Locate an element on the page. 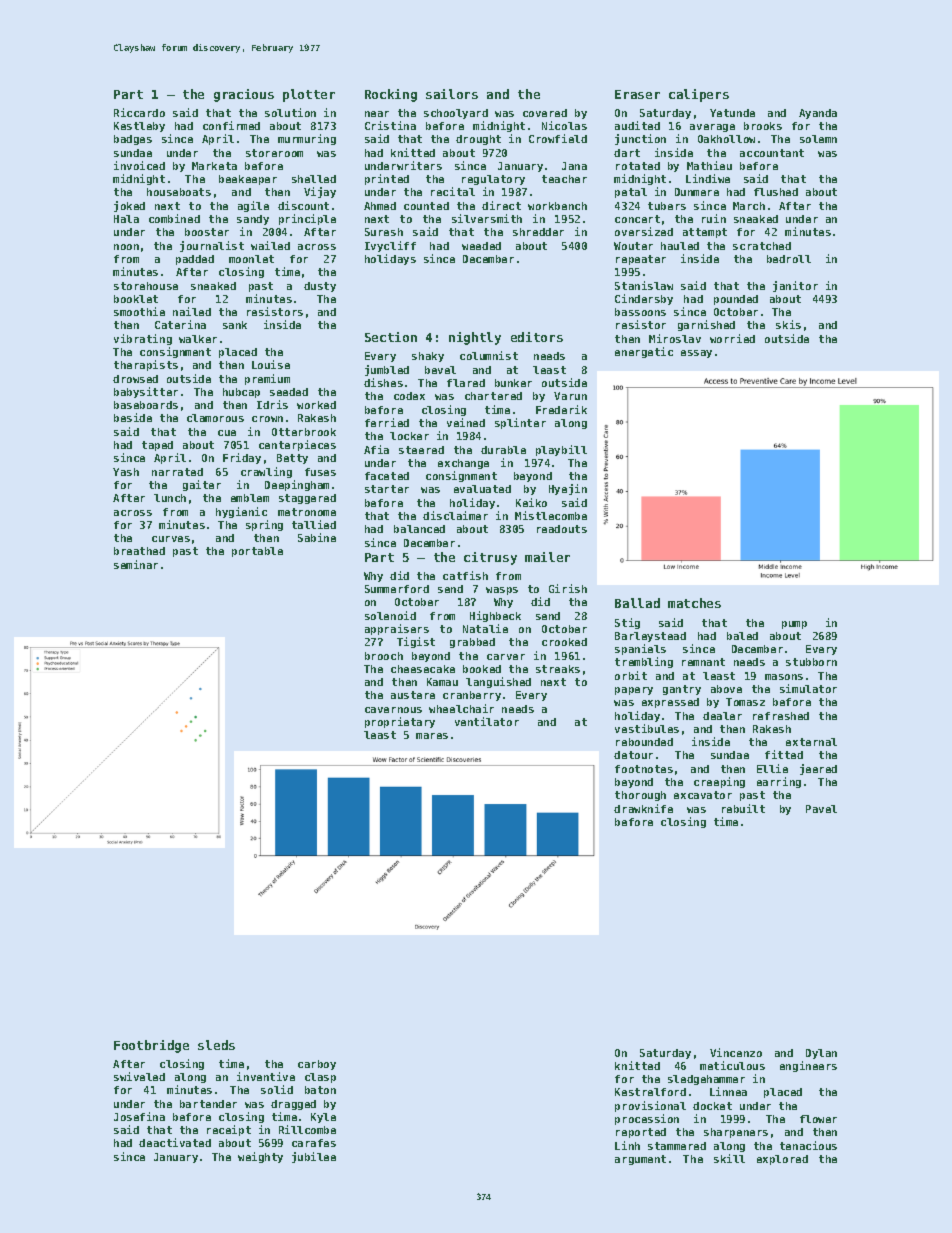 Image resolution: width=952 pixels, height=1233 pixels. sandy is located at coordinates (253, 220).
